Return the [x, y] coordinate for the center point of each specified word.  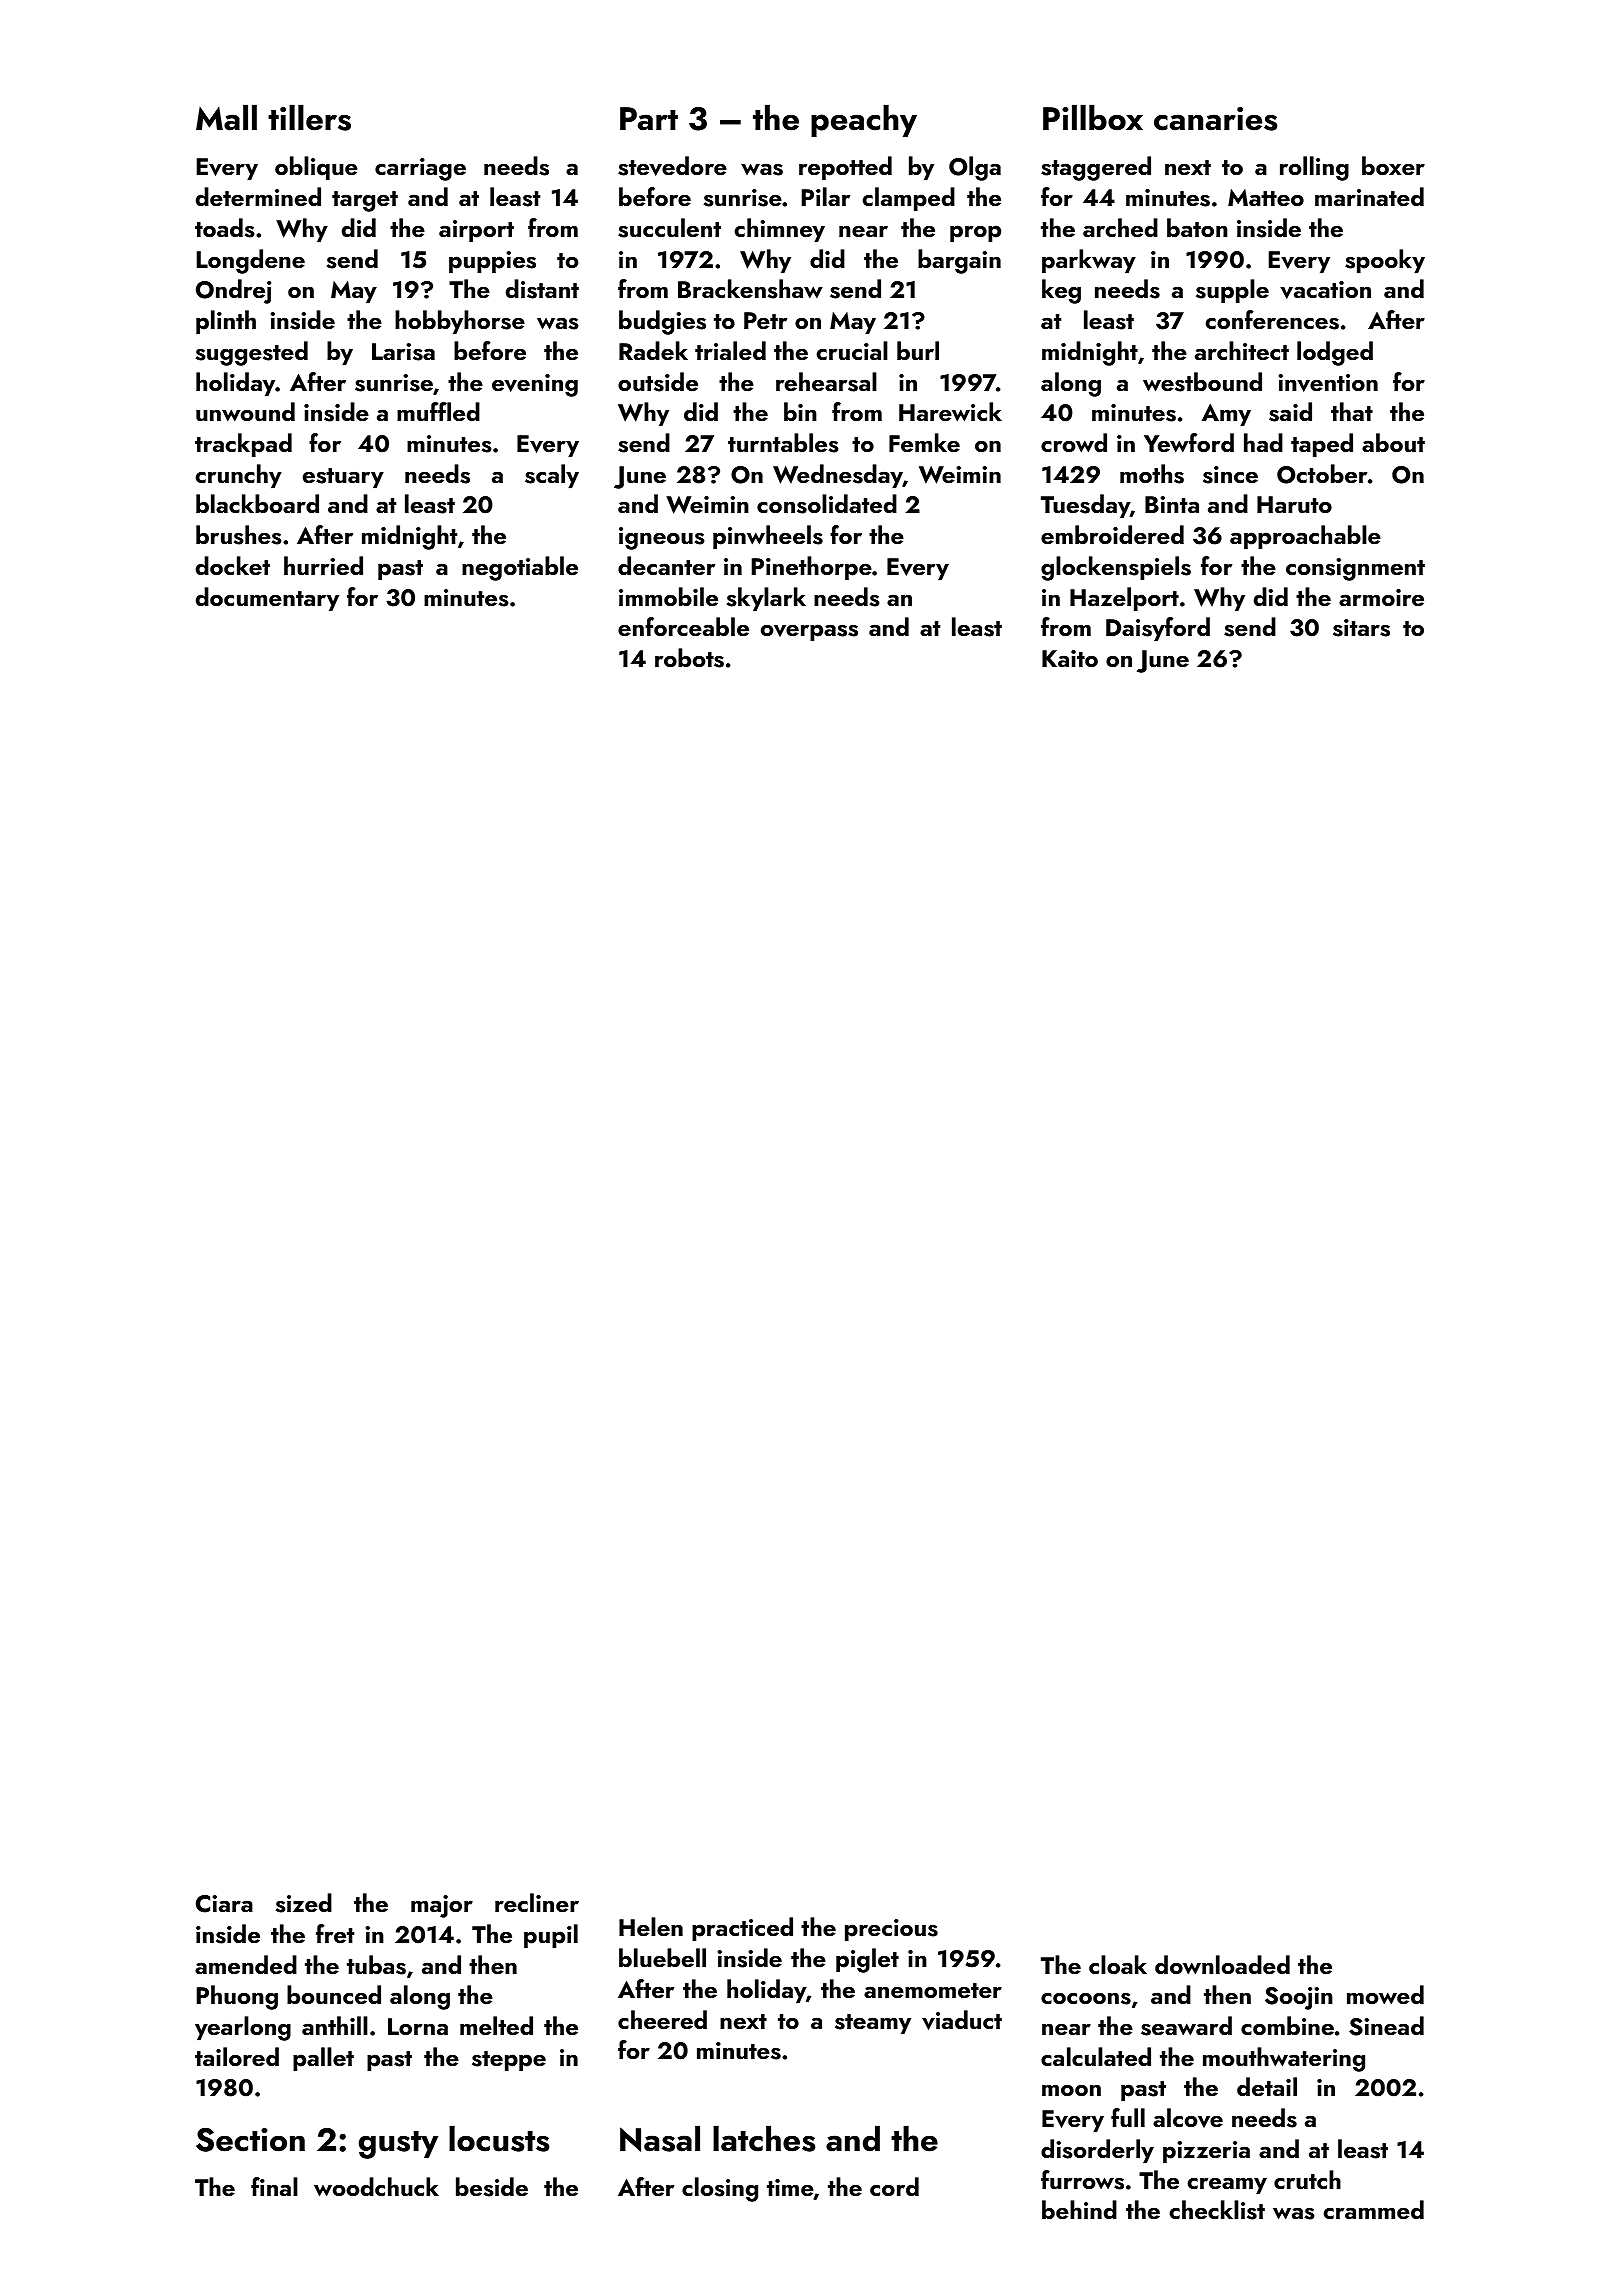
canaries [1215, 119]
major [442, 1906]
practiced [742, 1929]
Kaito [1070, 658]
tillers [309, 117]
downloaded [1222, 1965]
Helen [651, 1926]
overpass [809, 632]
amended [246, 1964]
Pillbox [1093, 117]
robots [689, 658]
